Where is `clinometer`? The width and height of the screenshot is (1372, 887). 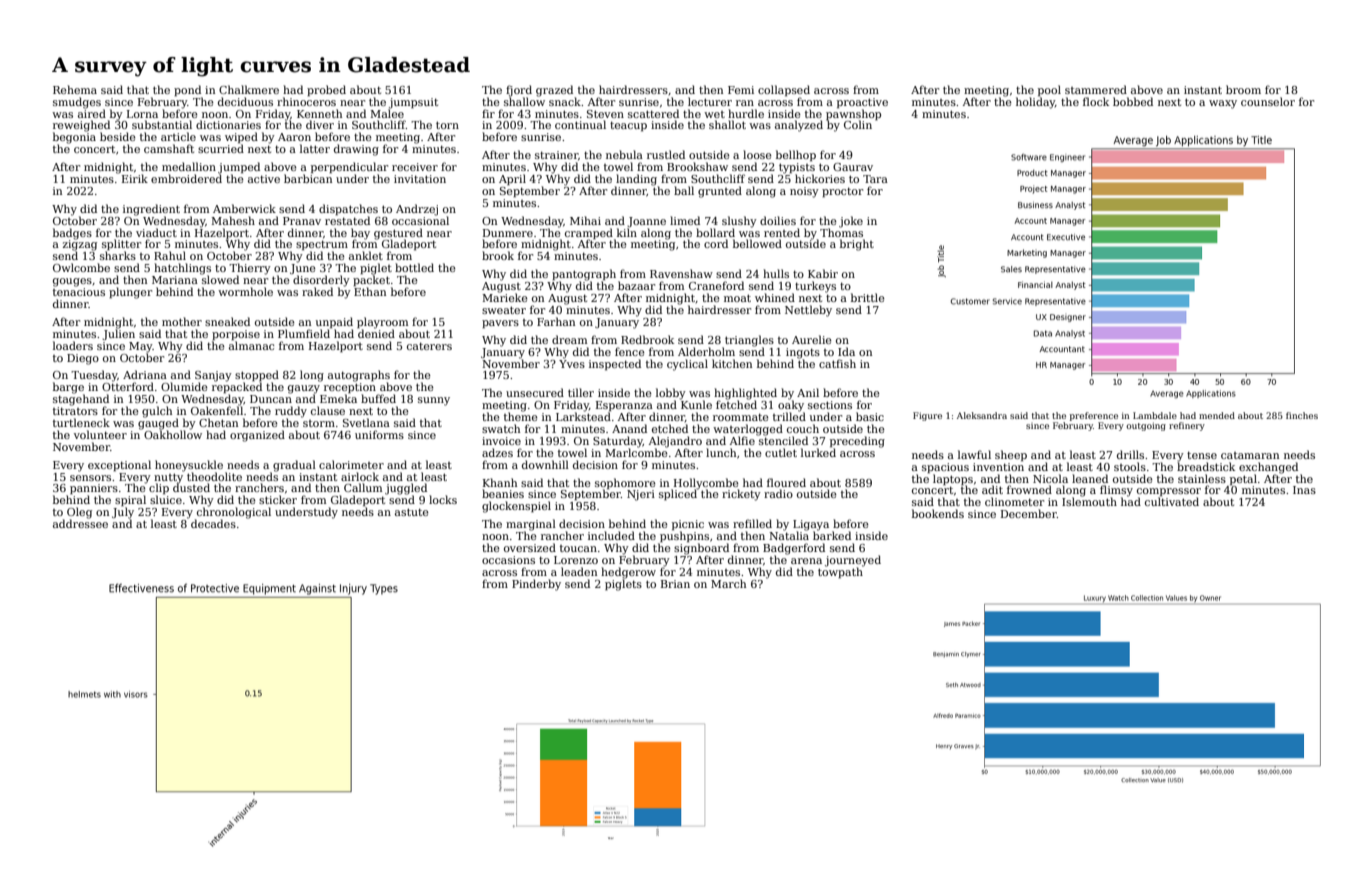 clinometer is located at coordinates (1014, 501).
